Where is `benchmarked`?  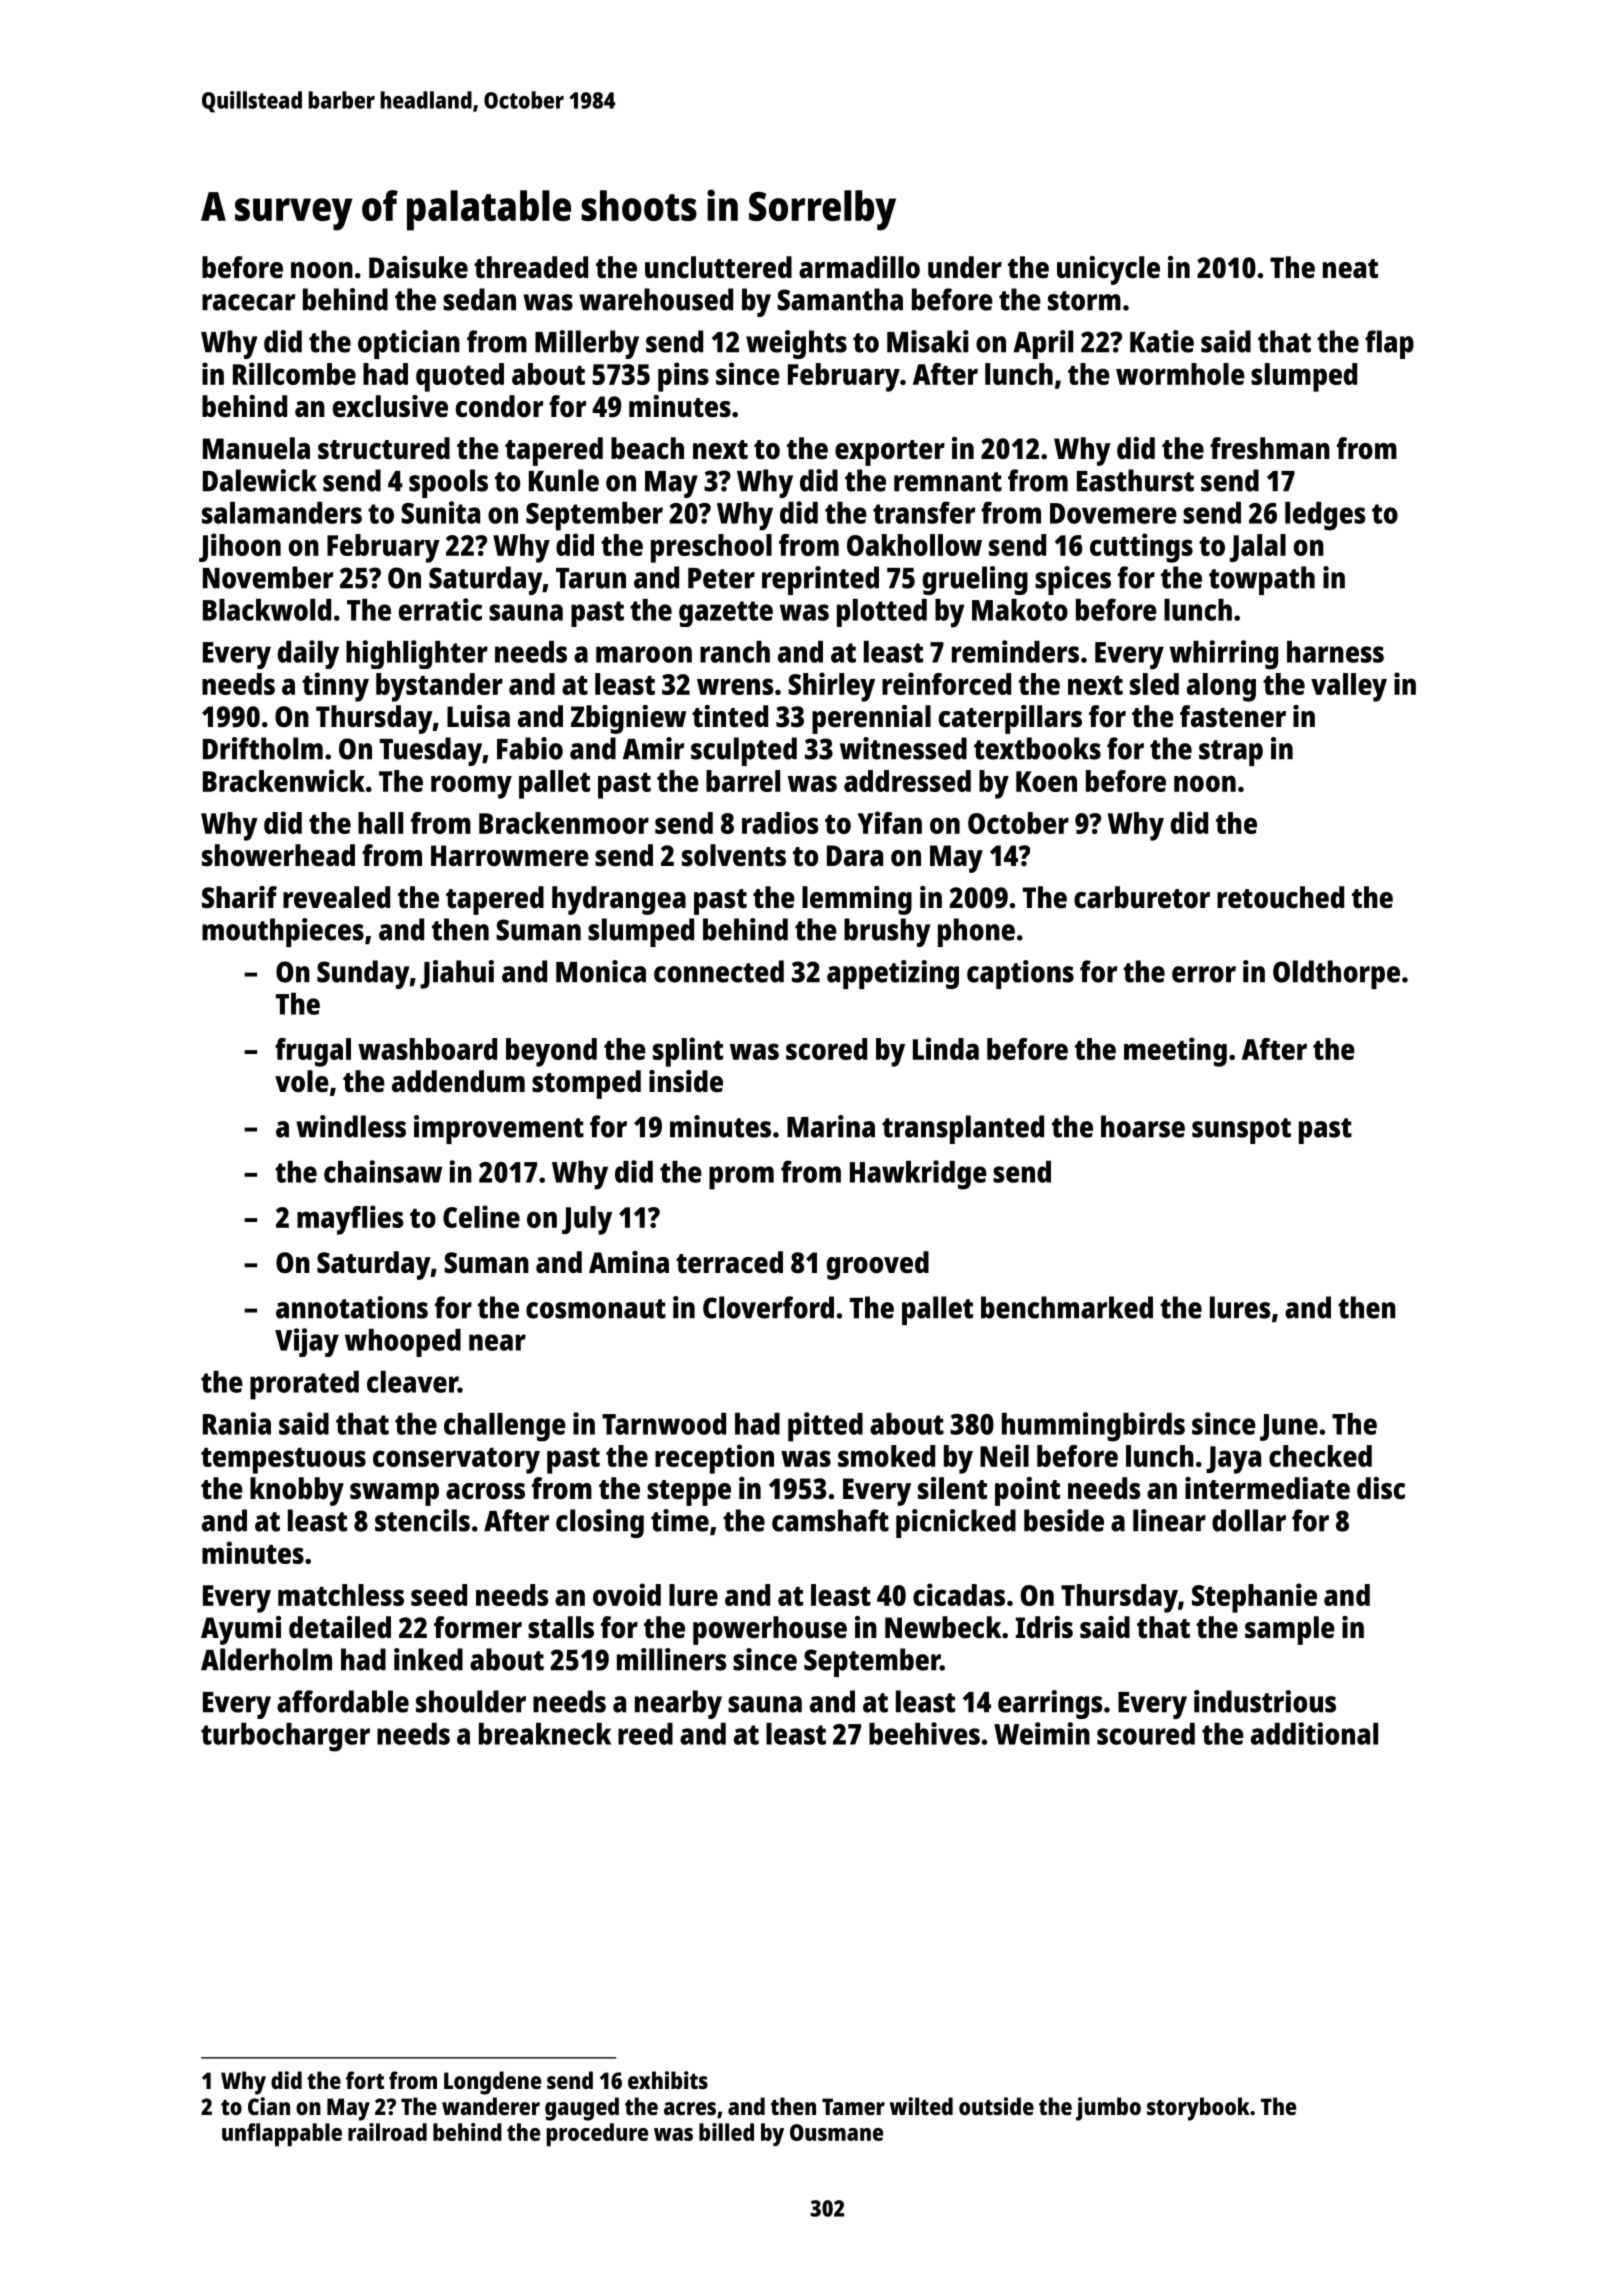
benchmarked is located at coordinates (1067, 1307).
